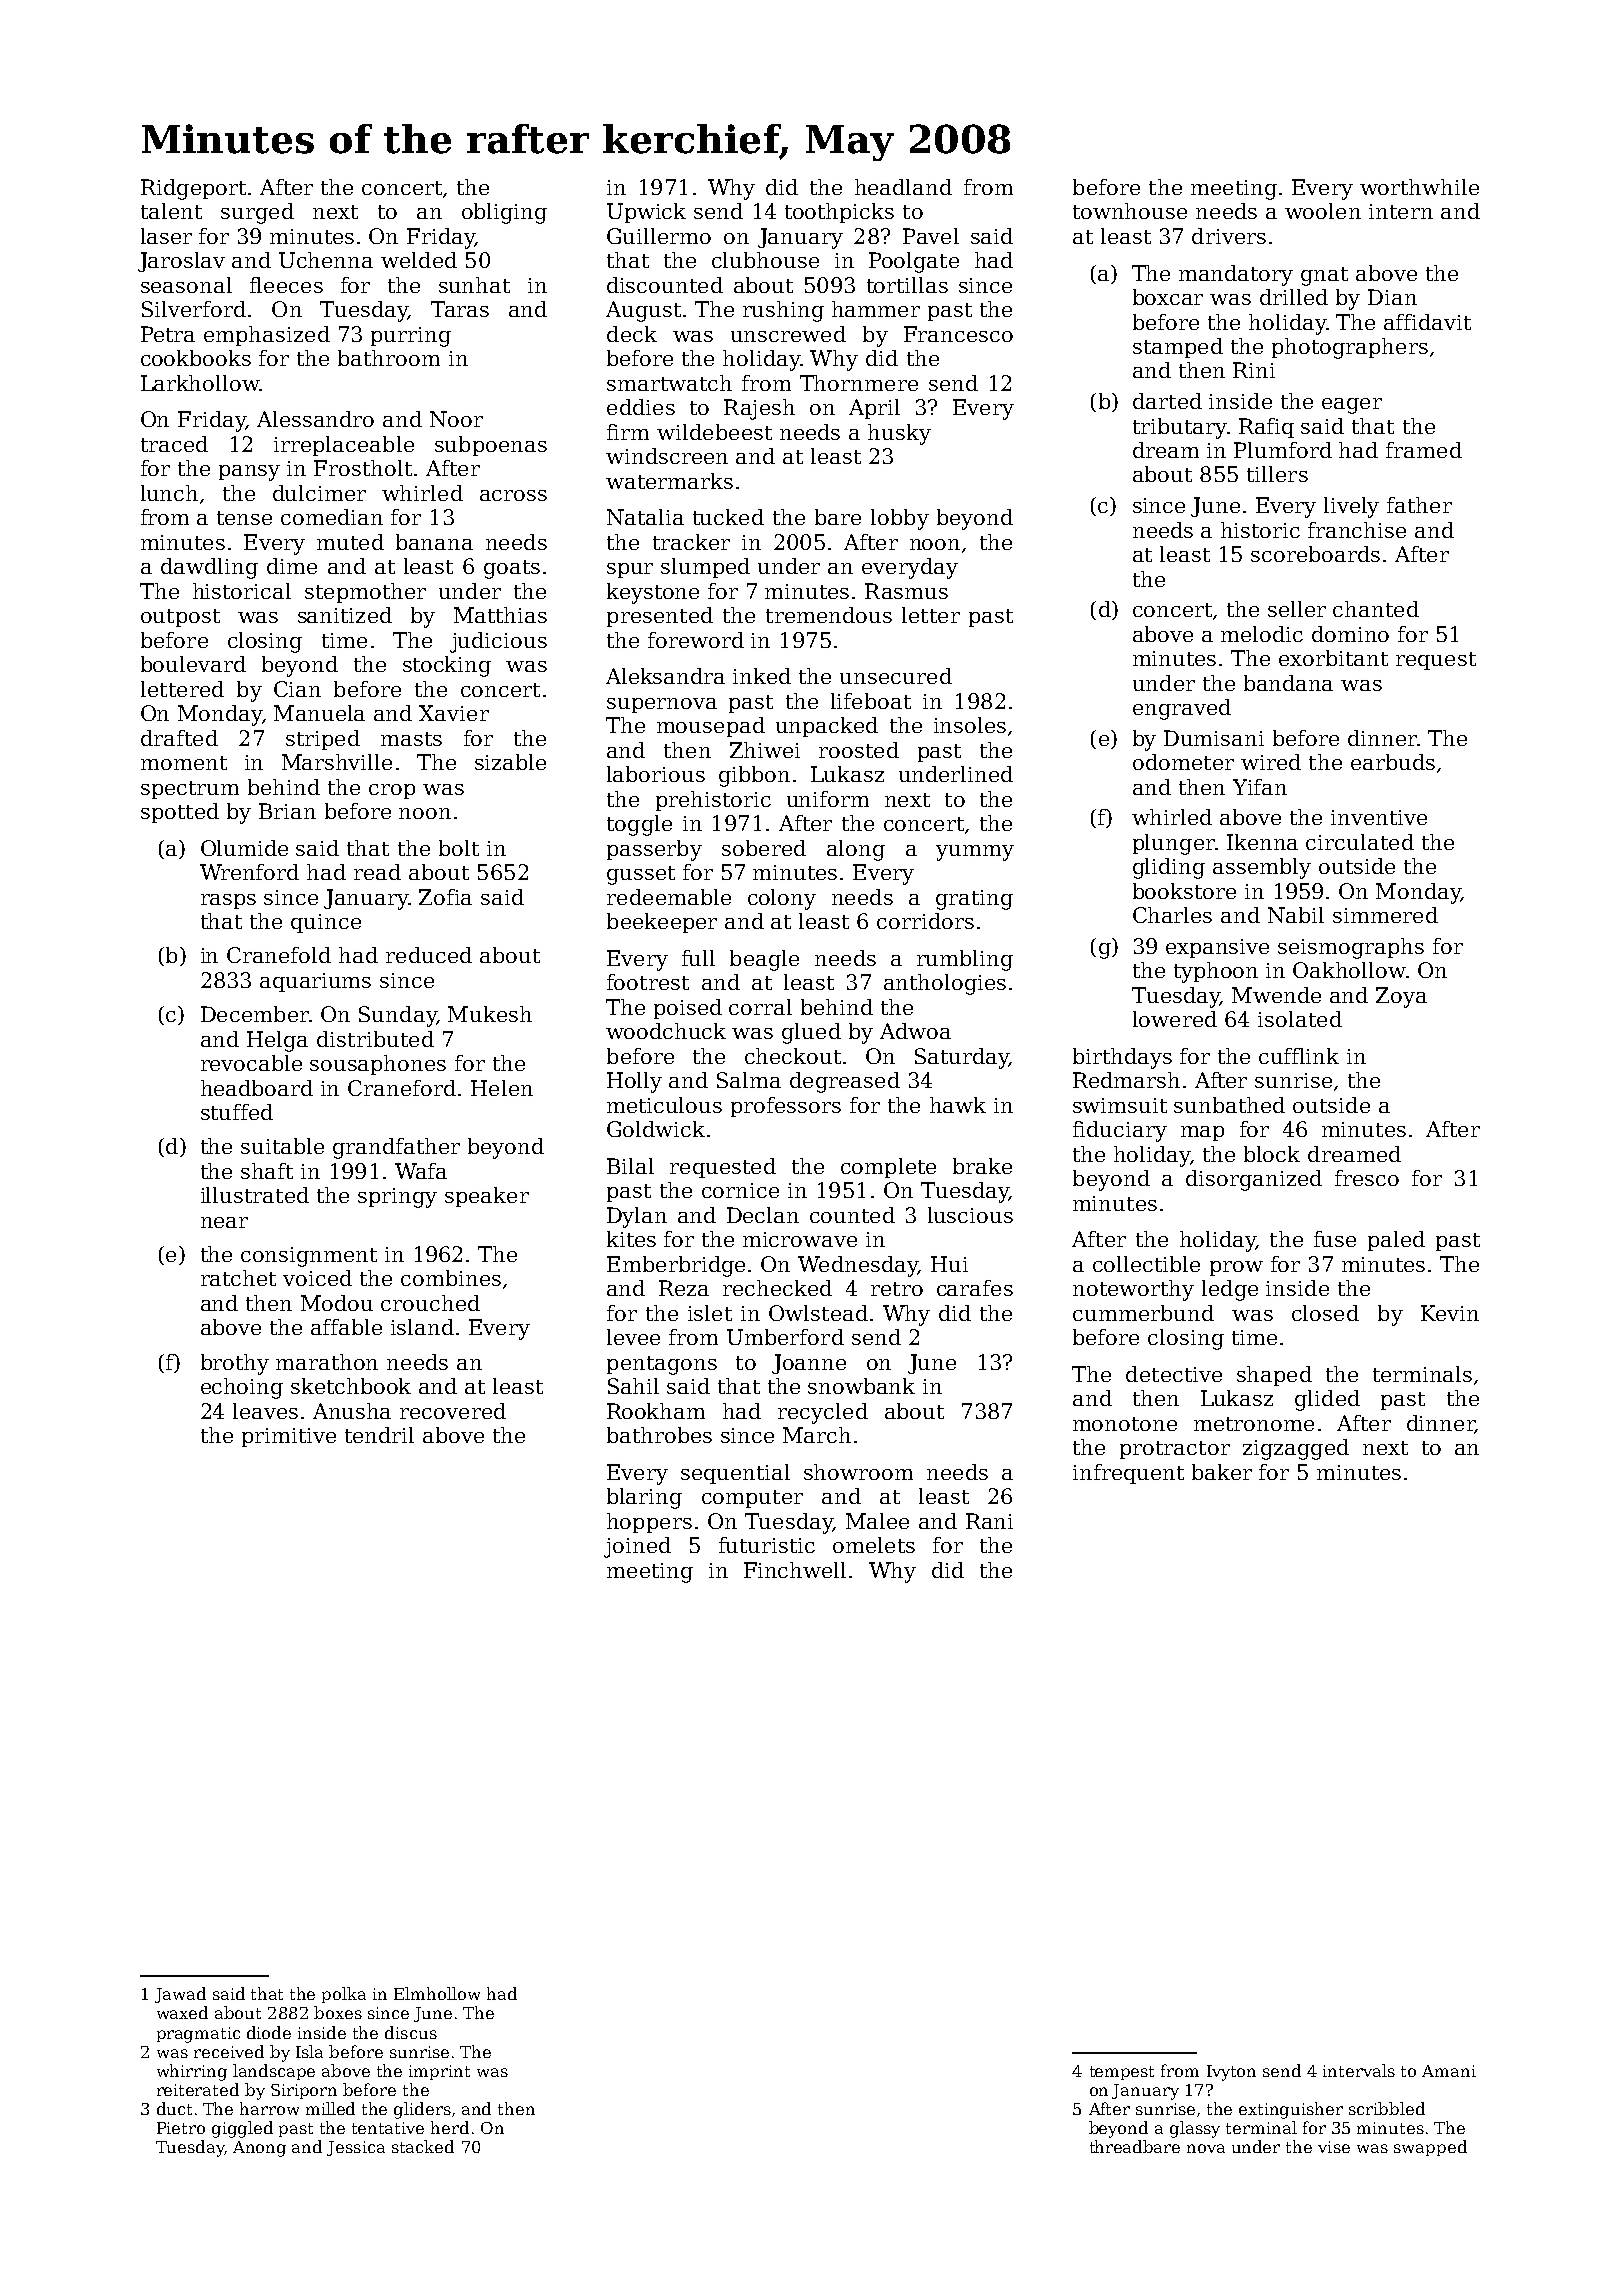 The width and height of the document is (1620, 2292). Describe the element at coordinates (653, 593) in the document. I see `keystone` at that location.
